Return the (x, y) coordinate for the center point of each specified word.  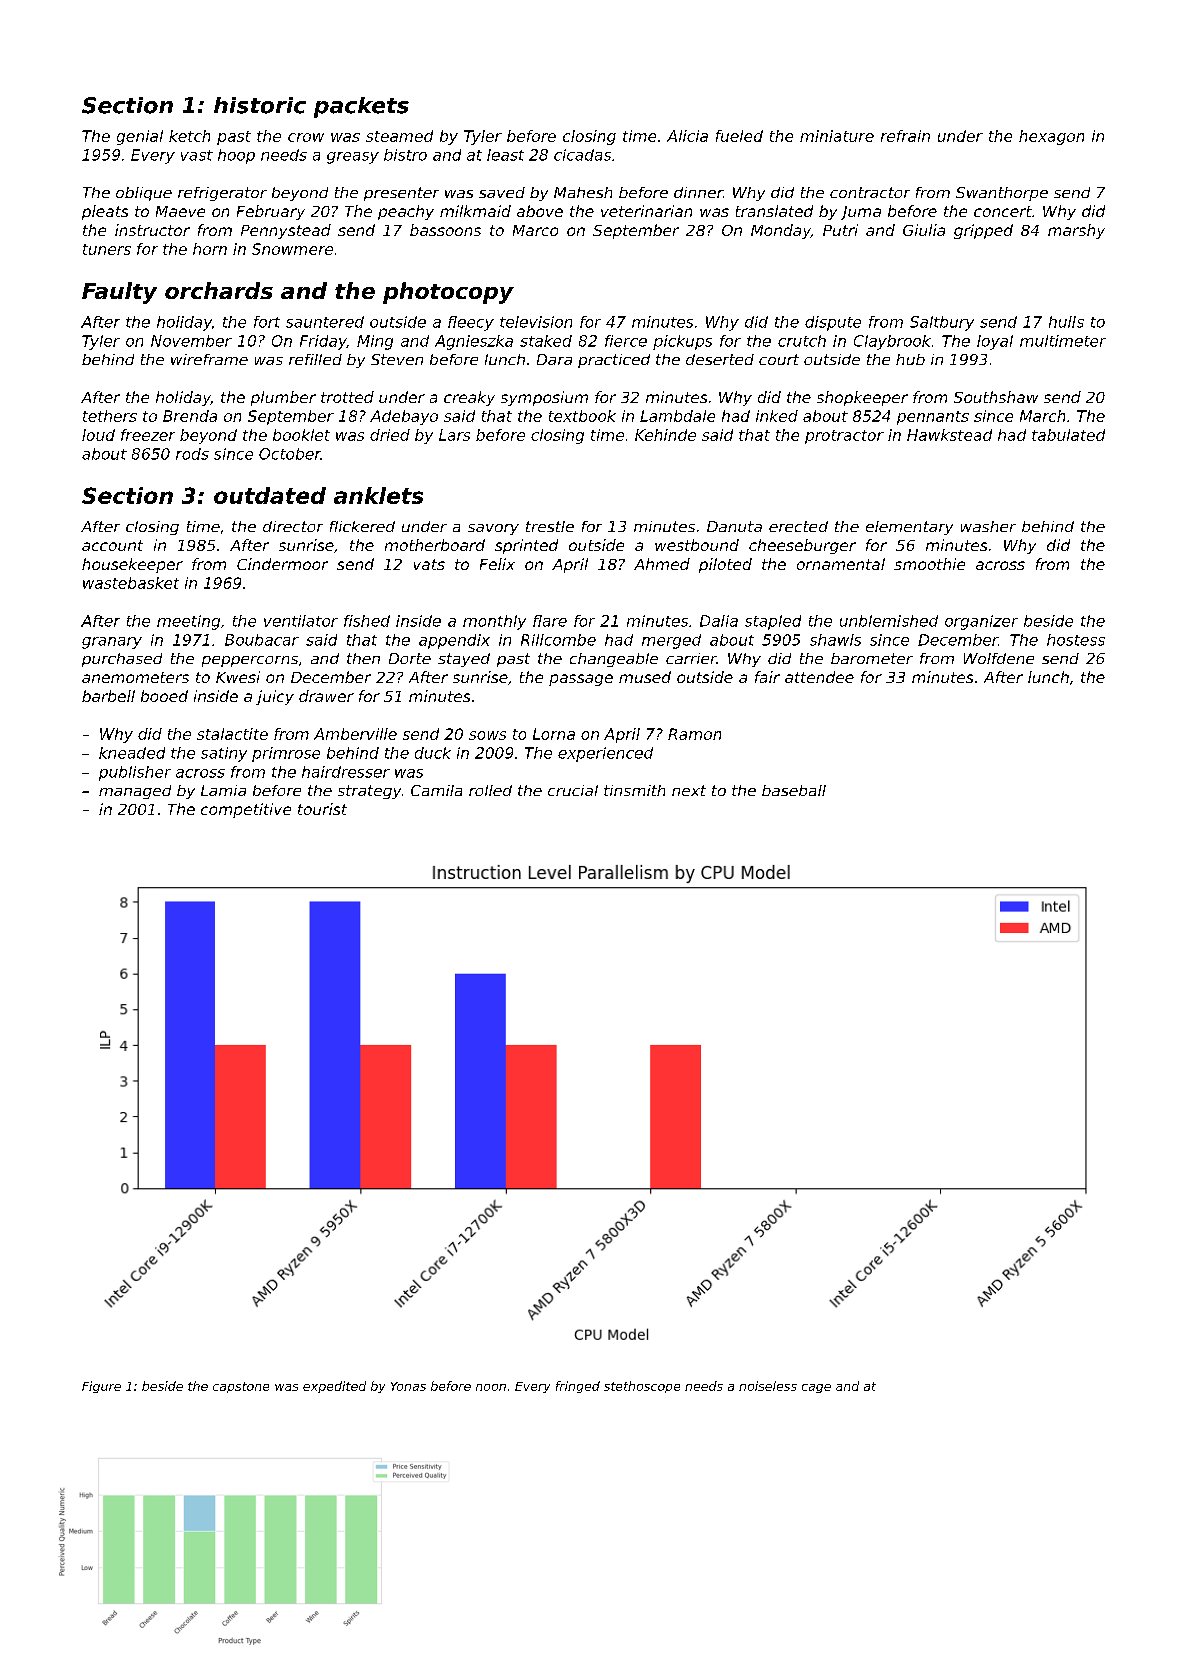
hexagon (1051, 137)
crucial (573, 790)
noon (491, 1387)
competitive (246, 810)
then (363, 658)
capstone (241, 1387)
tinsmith (634, 790)
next (689, 790)
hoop (236, 156)
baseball (794, 790)
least (505, 155)
